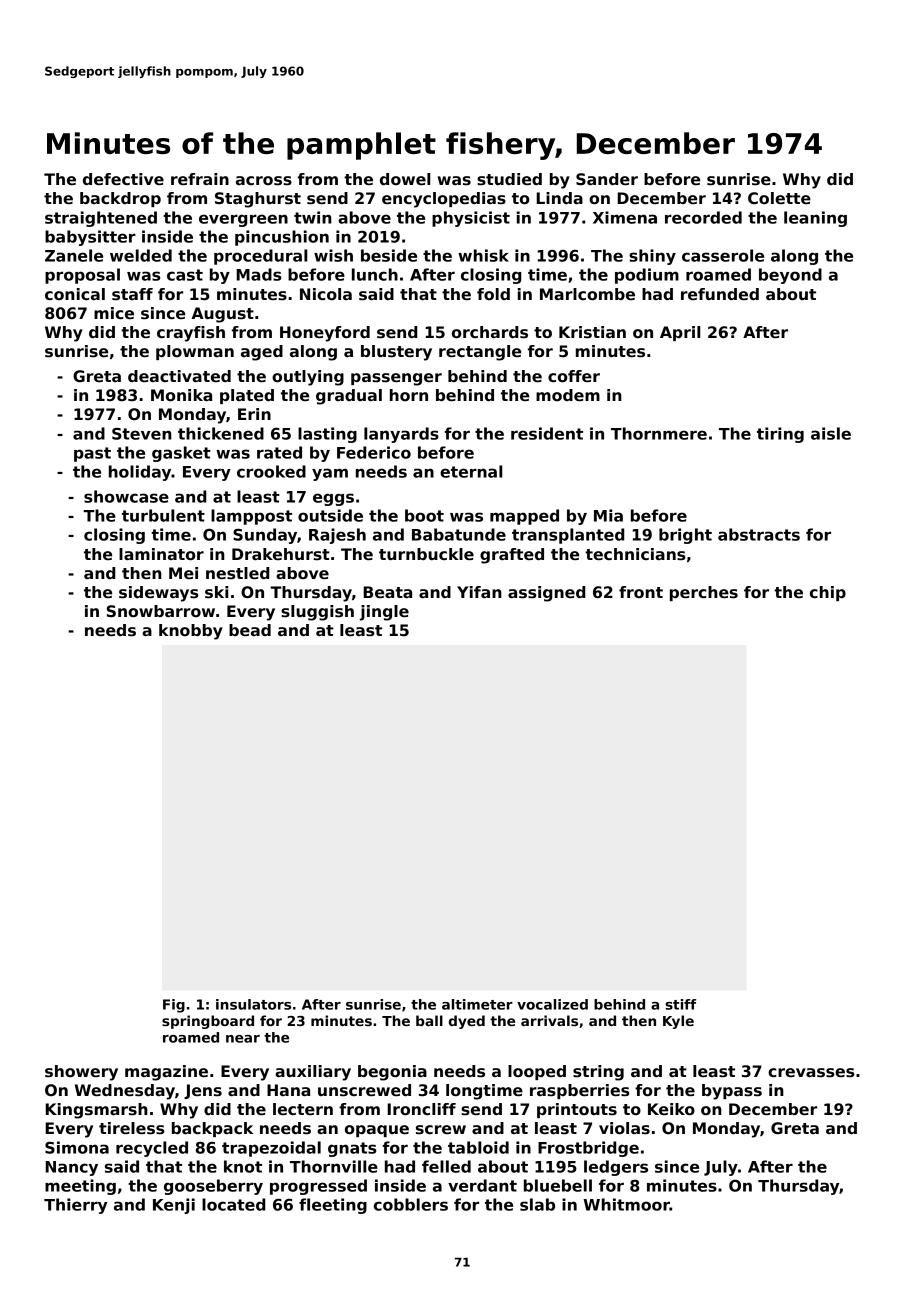 This screenshot has width=908, height=1316. Describe the element at coordinates (680, 333) in the screenshot. I see `April` at that location.
